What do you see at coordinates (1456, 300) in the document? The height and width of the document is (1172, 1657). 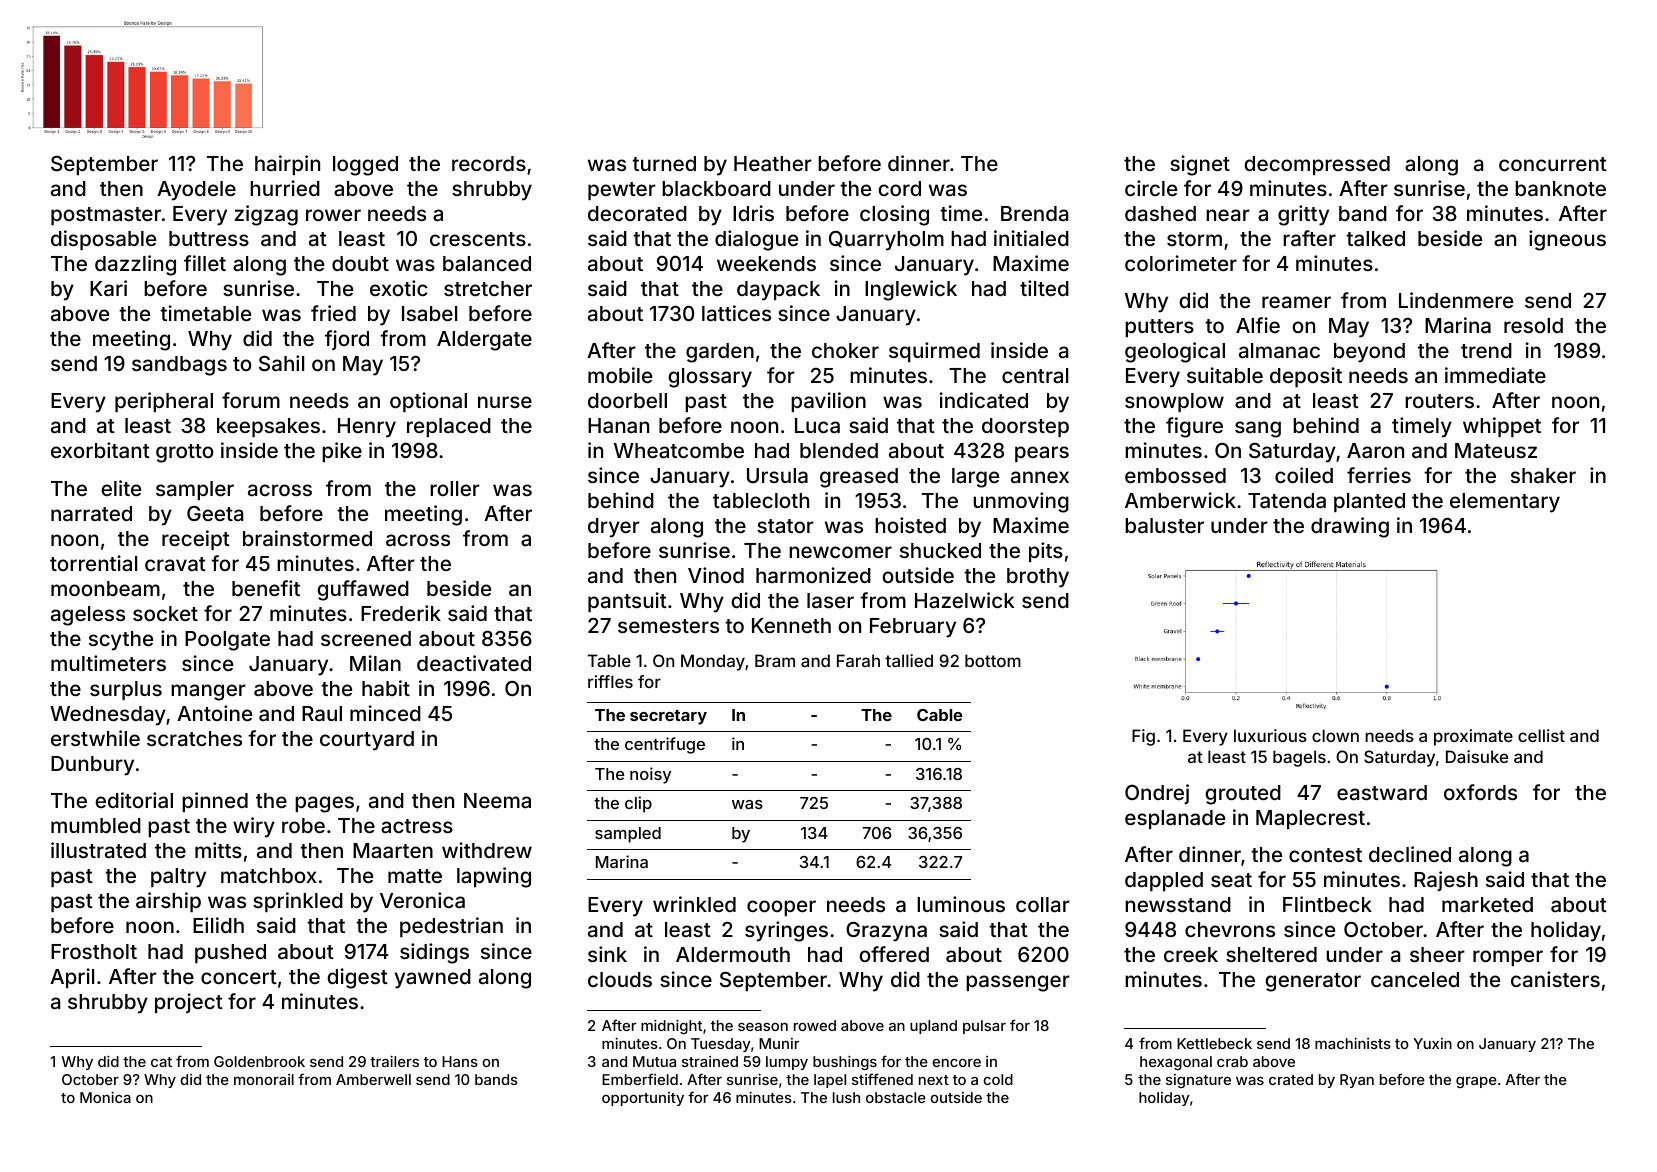 I see `Lindenmere` at bounding box center [1456, 300].
